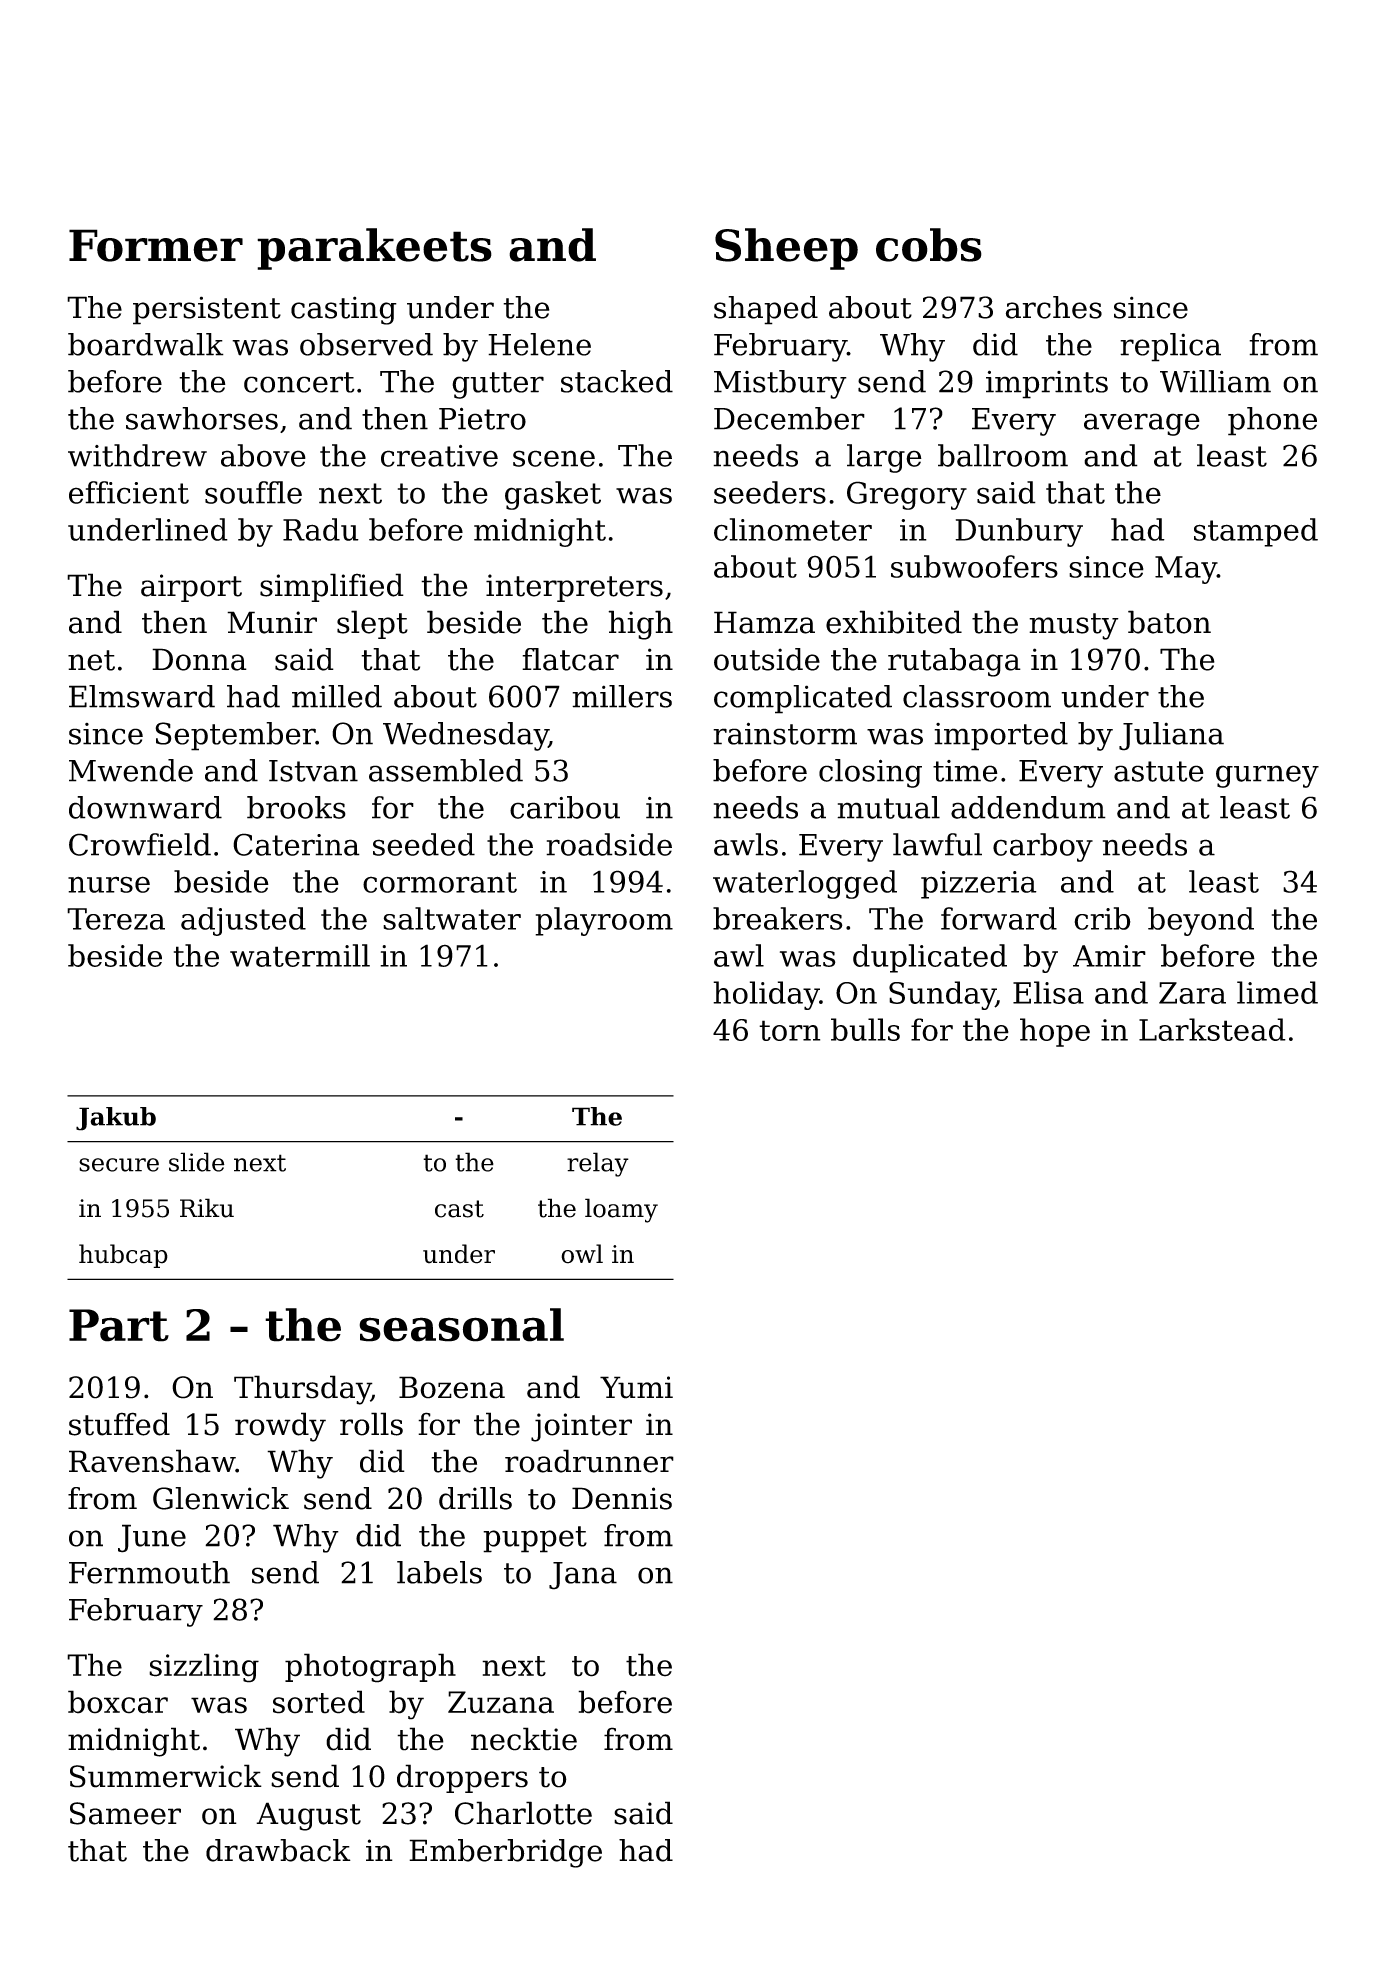 The image size is (1386, 1969). I want to click on December, so click(789, 418).
